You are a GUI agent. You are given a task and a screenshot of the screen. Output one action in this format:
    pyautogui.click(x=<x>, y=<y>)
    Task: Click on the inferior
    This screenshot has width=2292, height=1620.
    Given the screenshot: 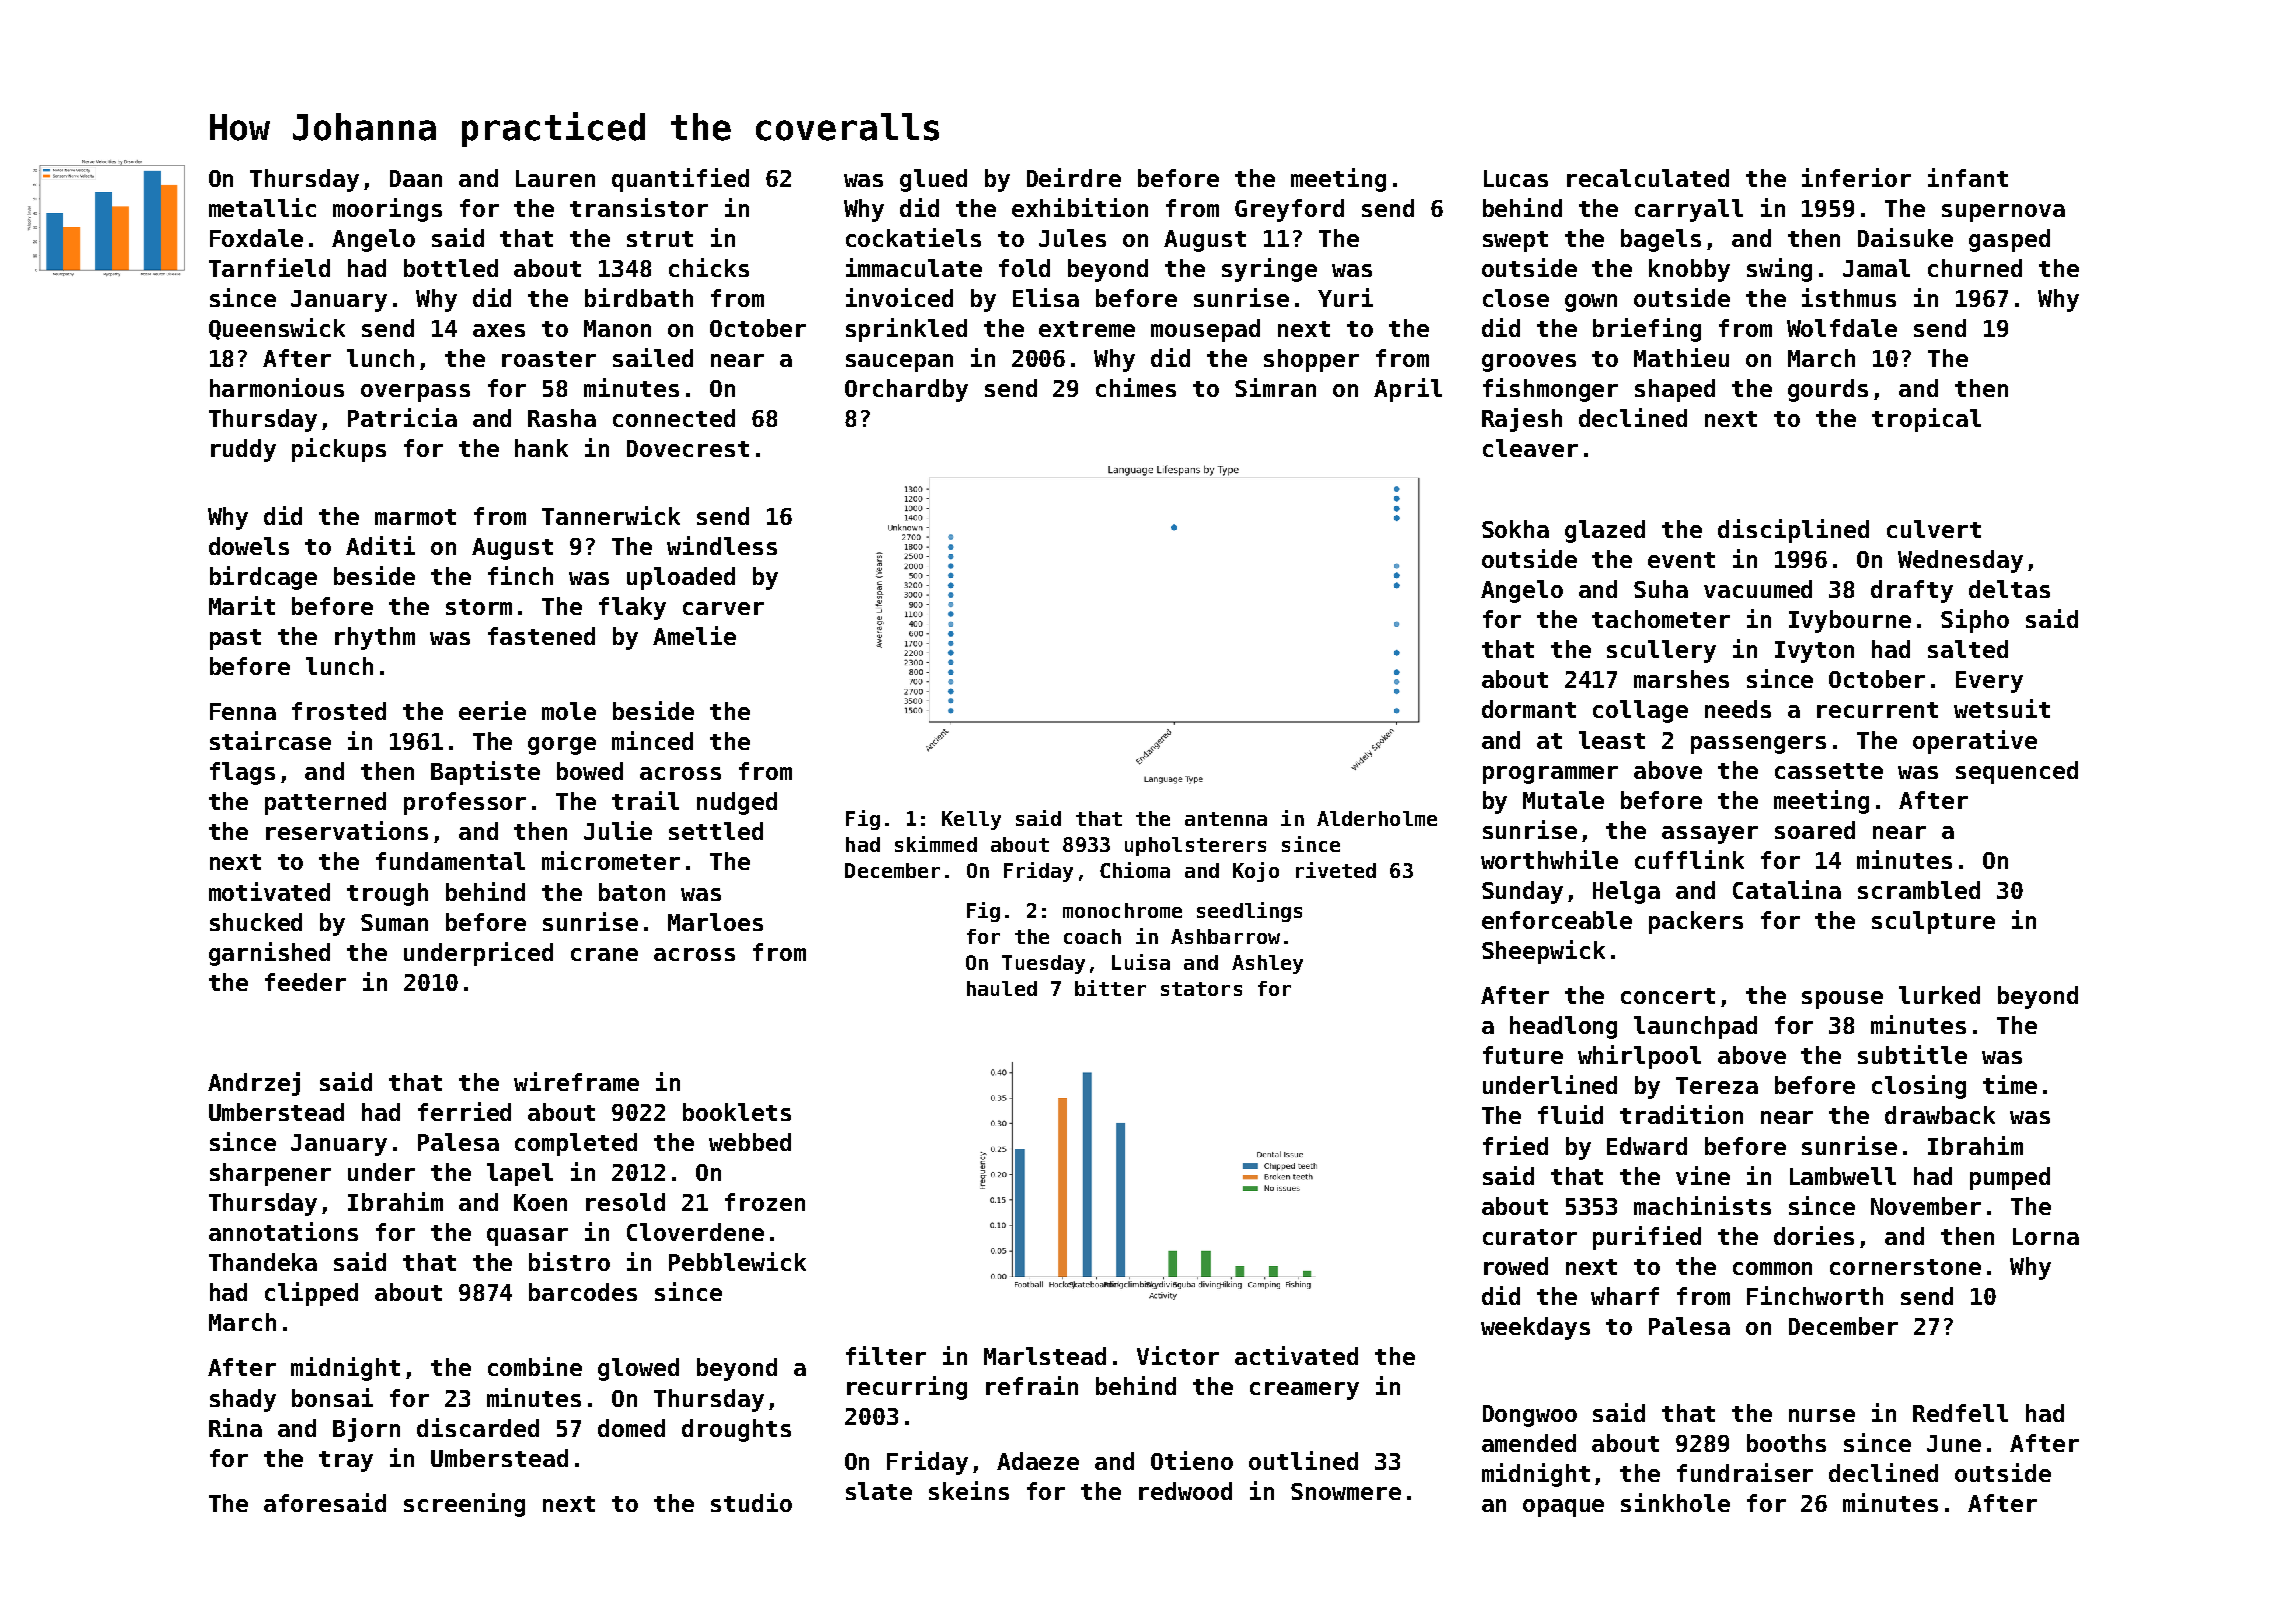 What is the action you would take?
    pyautogui.click(x=1856, y=177)
